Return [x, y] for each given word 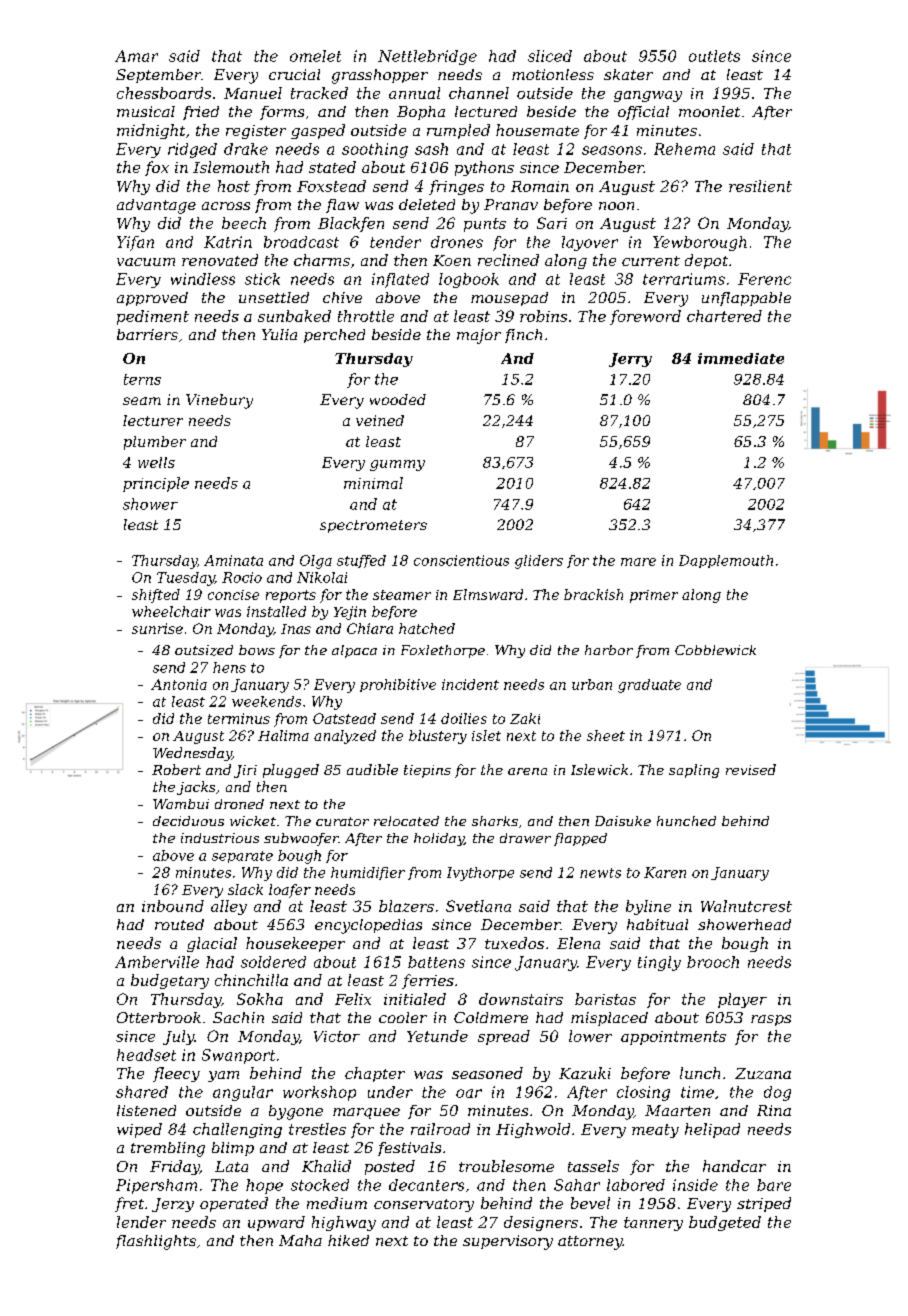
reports [291, 596]
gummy [397, 465]
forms [282, 113]
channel [479, 93]
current [651, 261]
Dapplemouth [726, 561]
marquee [366, 1113]
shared [142, 1092]
